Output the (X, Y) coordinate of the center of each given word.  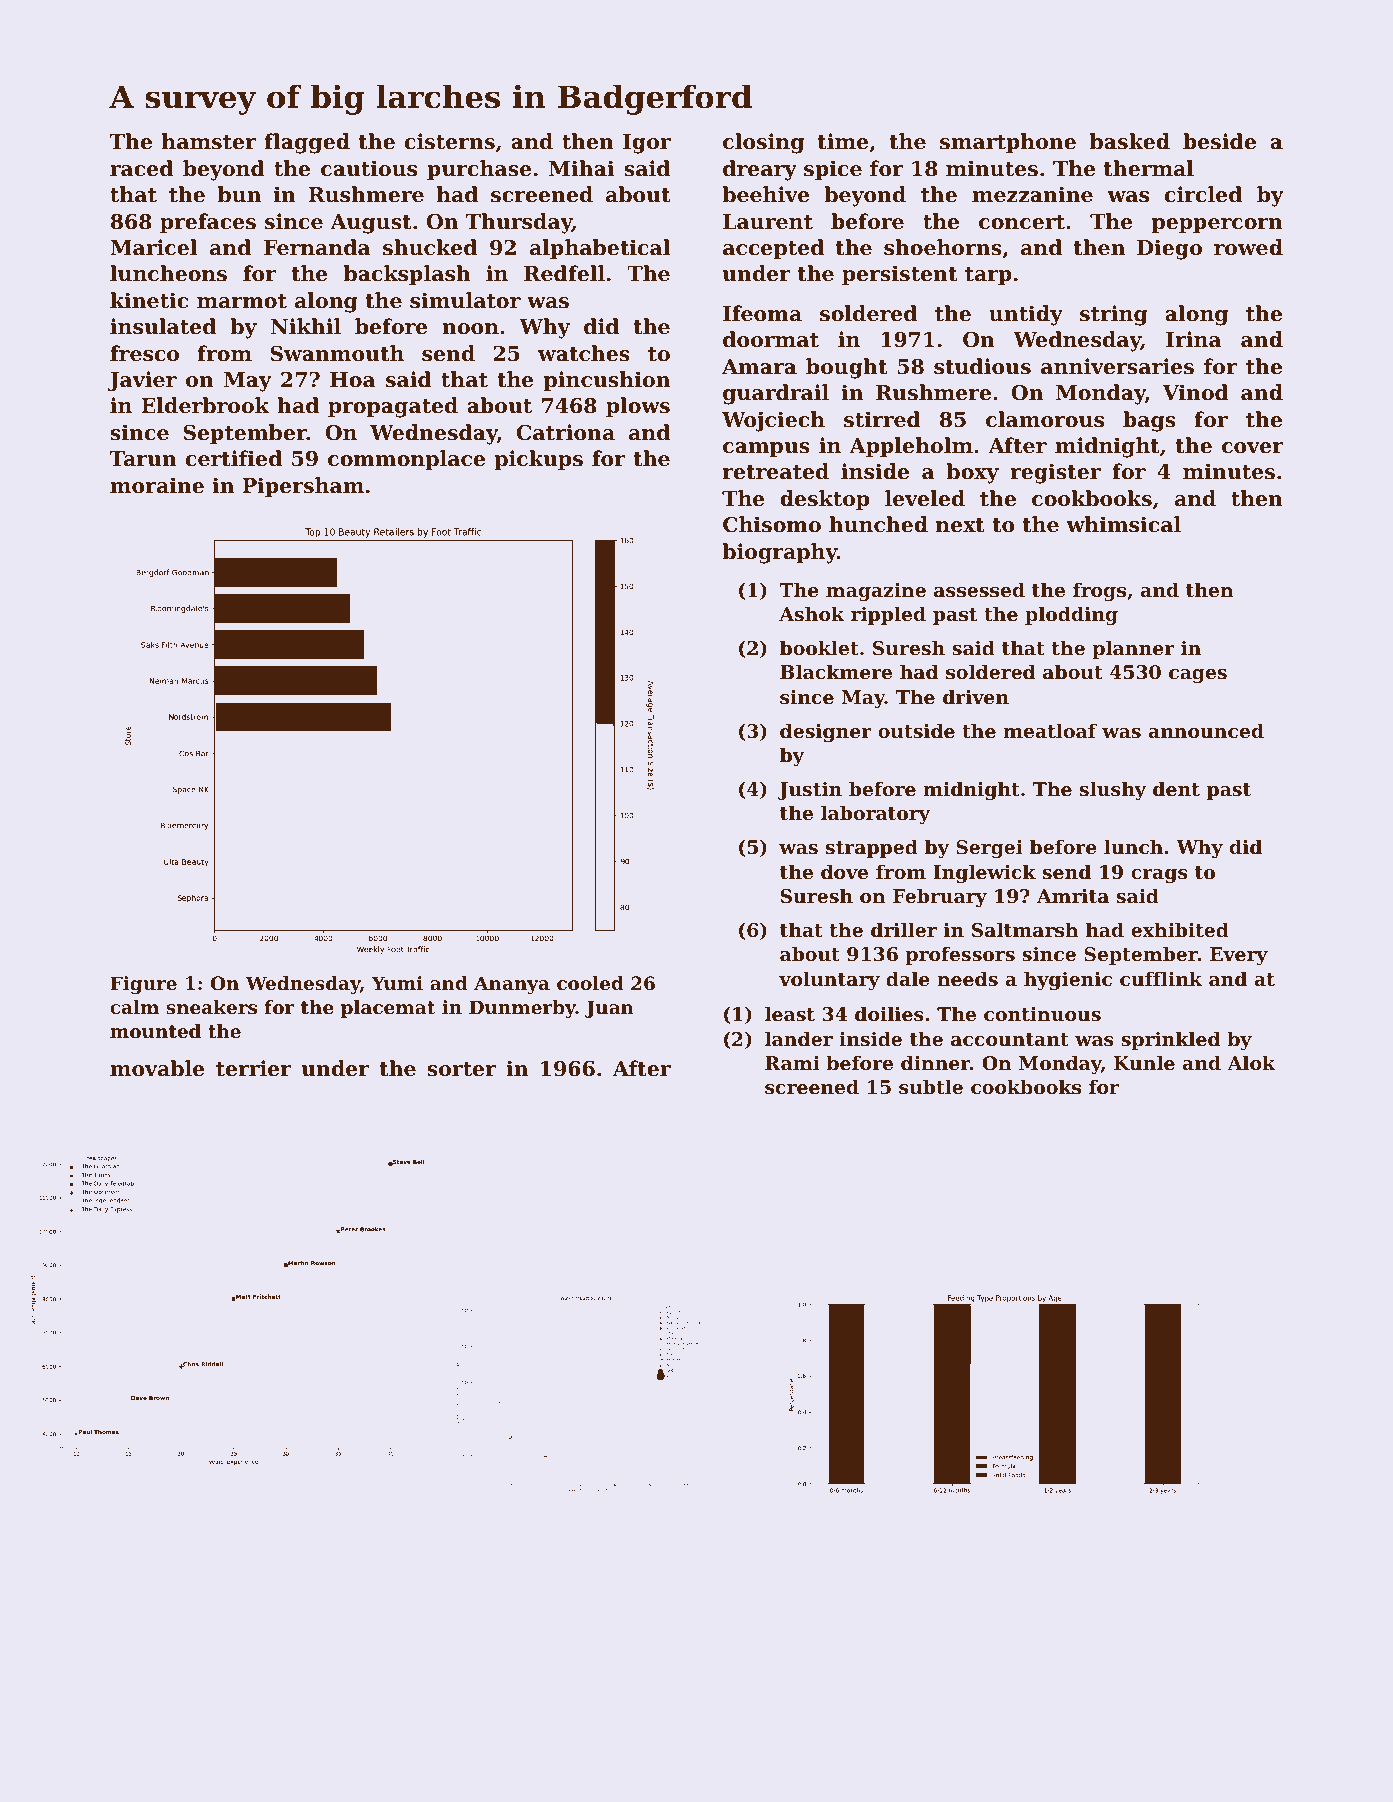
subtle (931, 1087)
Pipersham (303, 487)
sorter (461, 1069)
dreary (760, 170)
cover (1253, 448)
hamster (209, 141)
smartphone (1008, 143)
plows (638, 407)
